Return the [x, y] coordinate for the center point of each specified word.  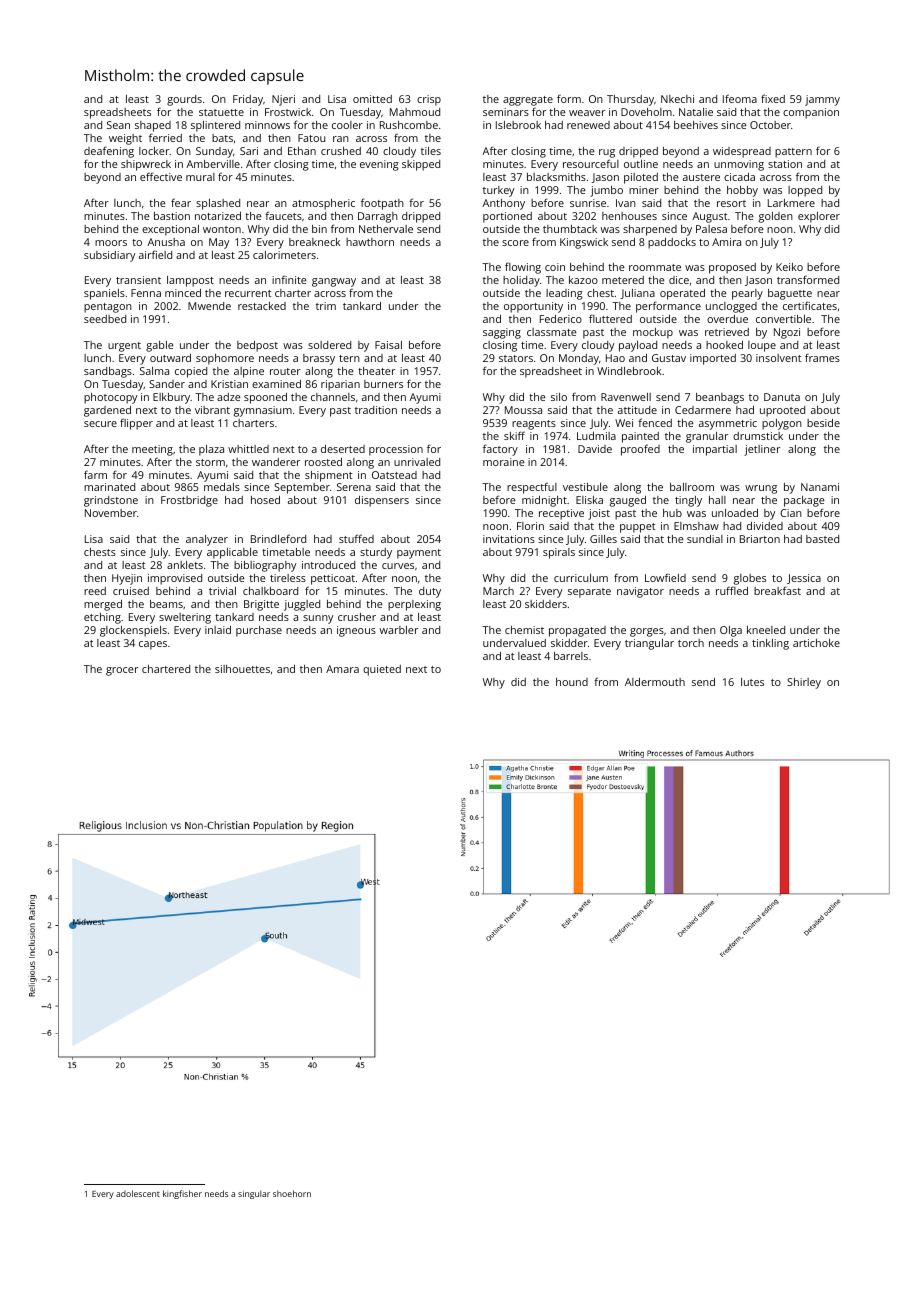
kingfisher [182, 1194]
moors [111, 243]
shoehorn [292, 1193]
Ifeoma [740, 98]
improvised [175, 579]
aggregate [528, 101]
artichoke [816, 643]
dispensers [382, 501]
